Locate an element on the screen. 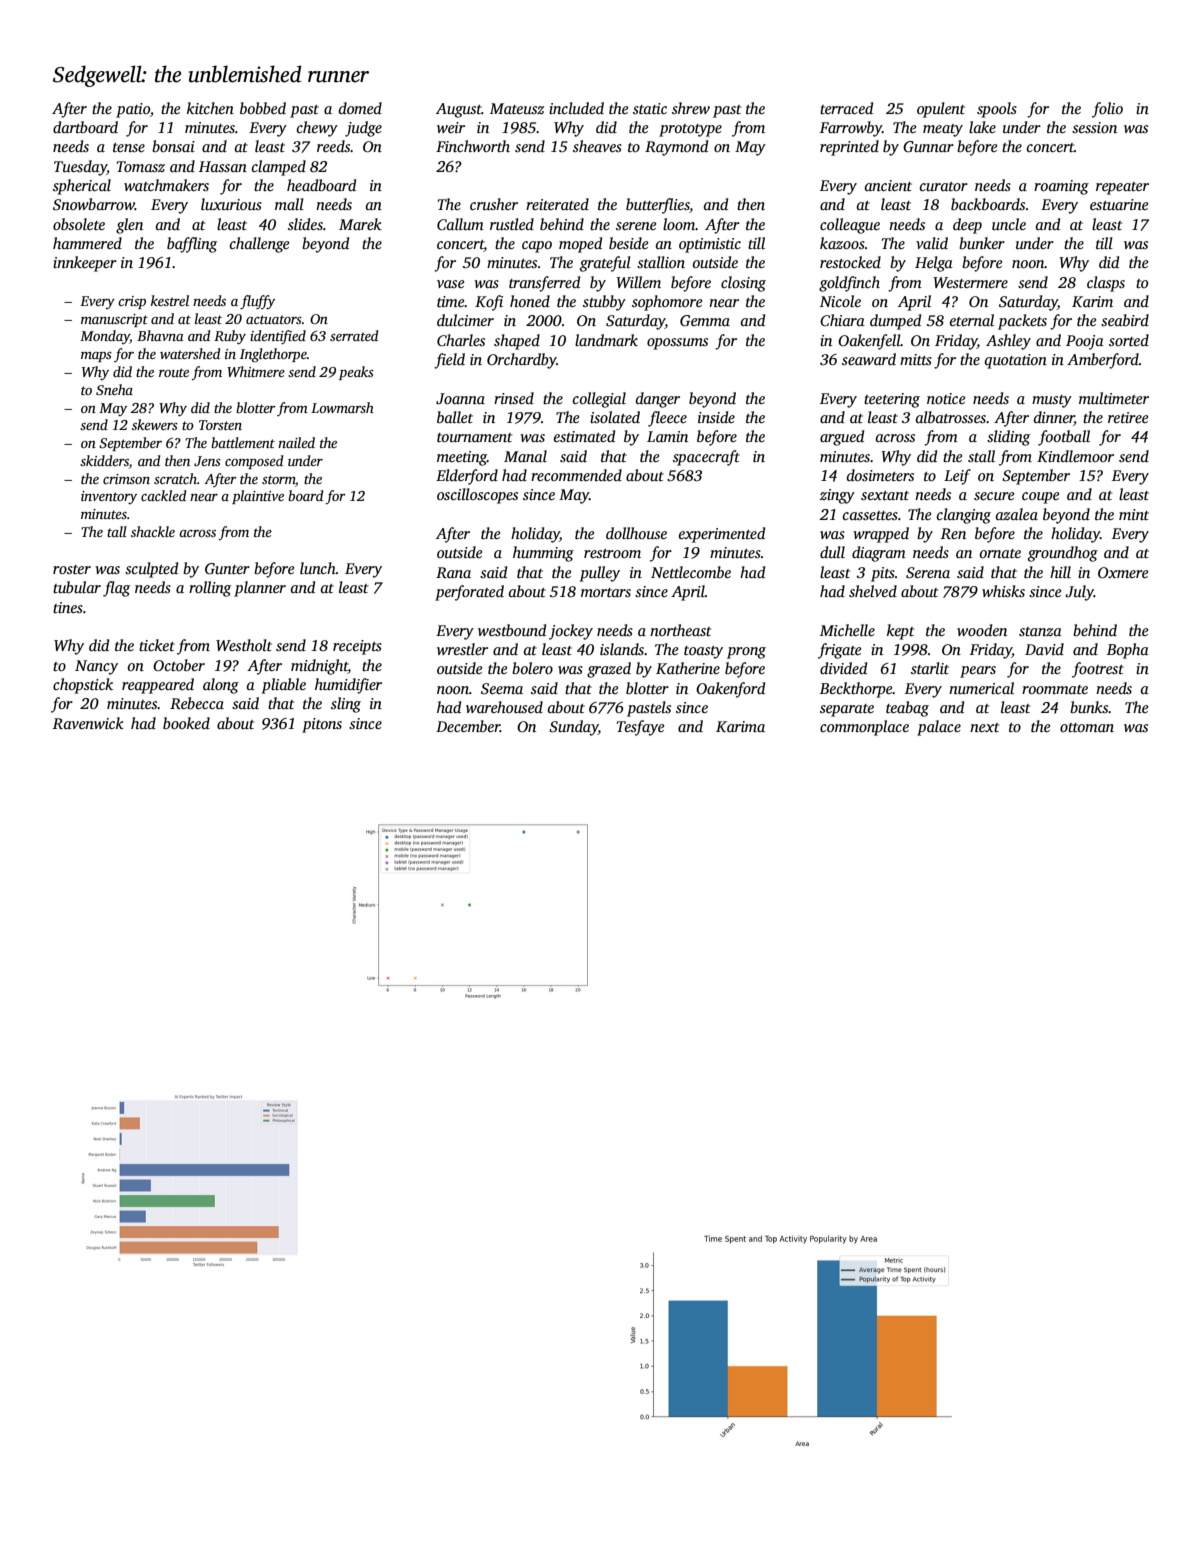  perforated is located at coordinates (469, 593).
